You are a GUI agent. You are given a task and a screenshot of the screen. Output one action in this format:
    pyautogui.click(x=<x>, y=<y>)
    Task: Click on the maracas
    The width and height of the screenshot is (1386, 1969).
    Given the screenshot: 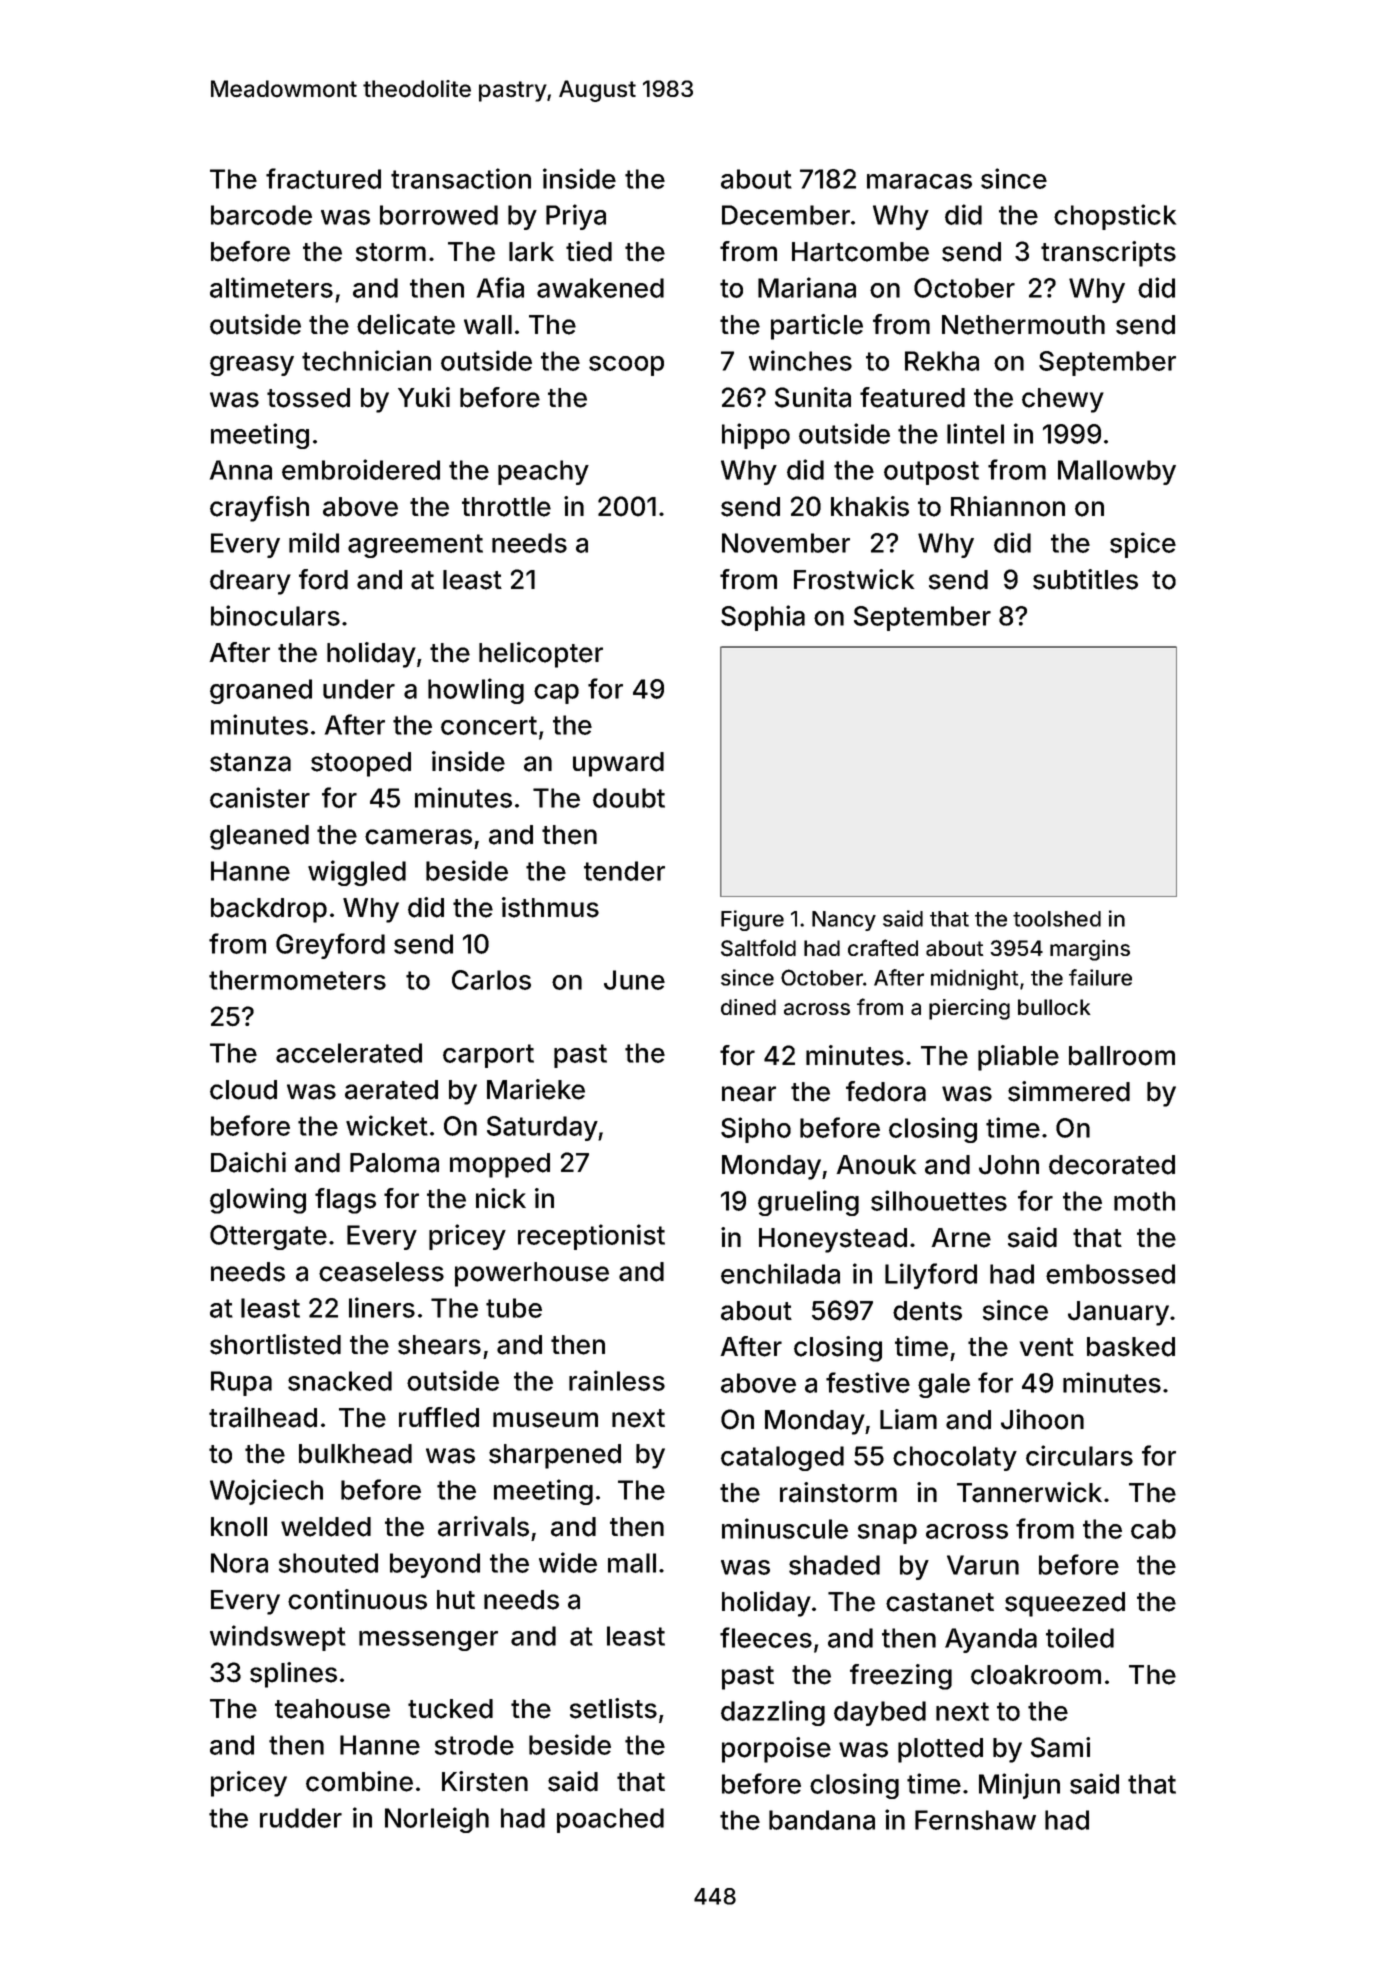 What is the action you would take?
    pyautogui.click(x=919, y=181)
